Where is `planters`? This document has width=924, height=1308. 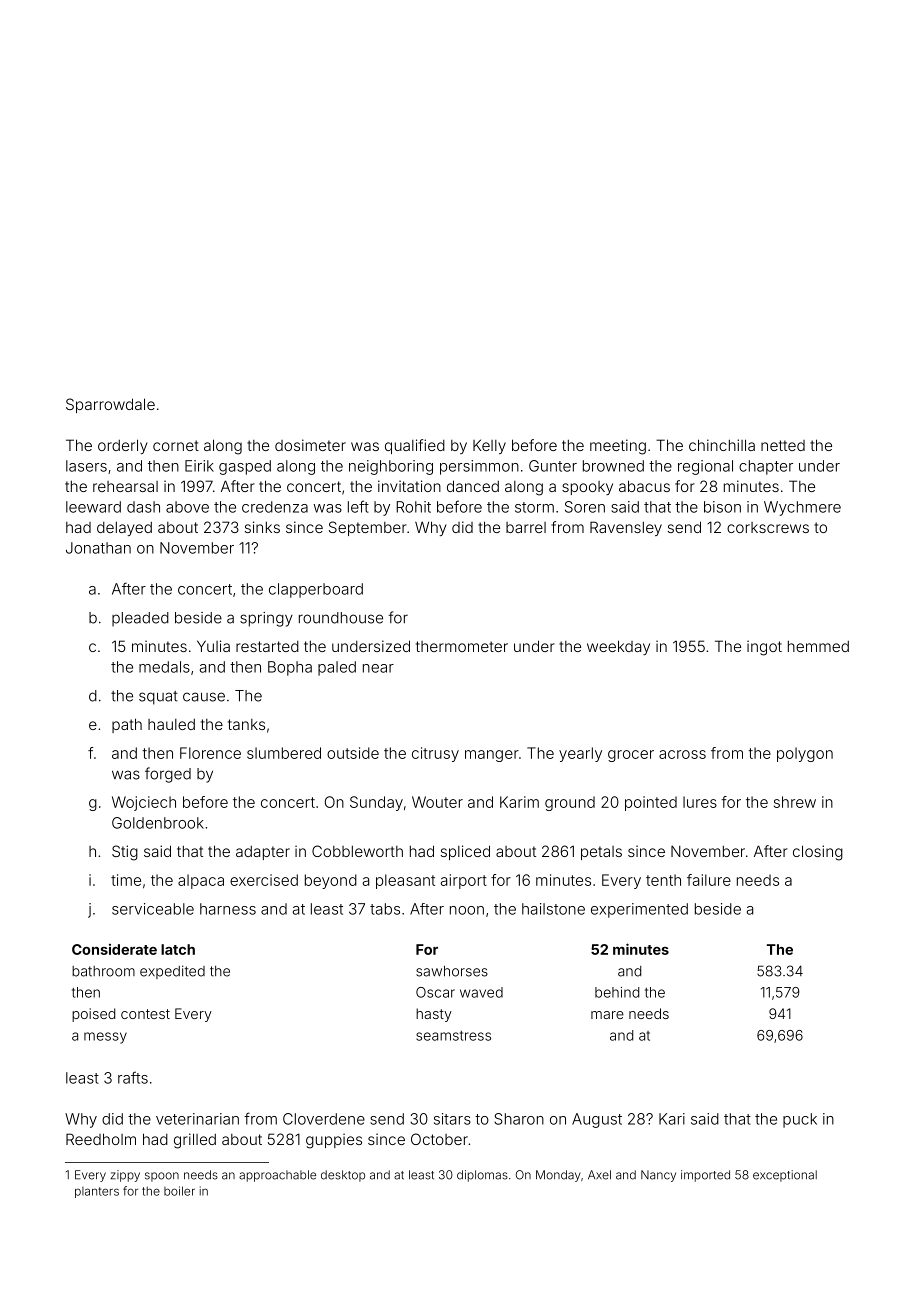 planters is located at coordinates (97, 1192).
